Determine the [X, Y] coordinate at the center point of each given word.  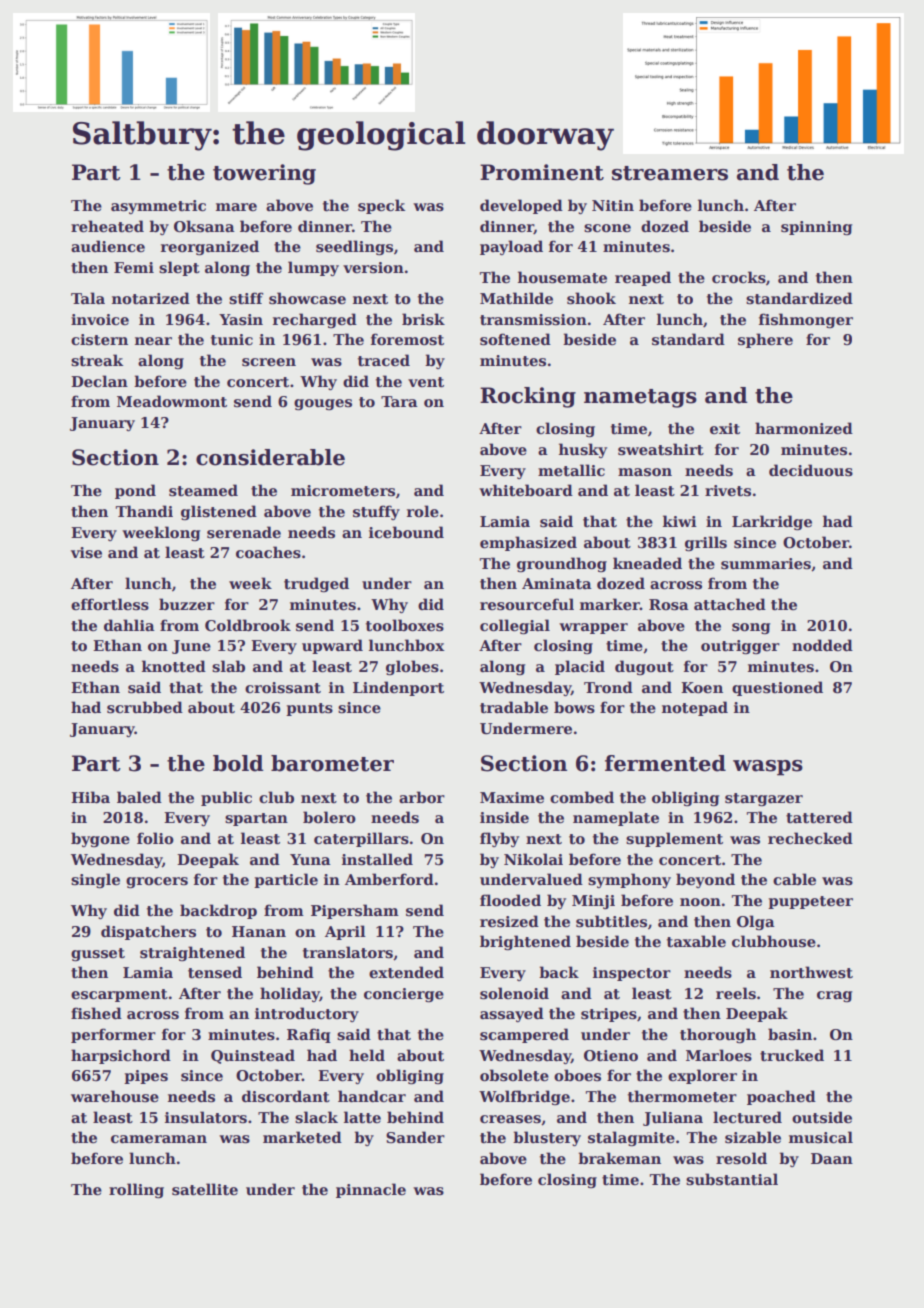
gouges [323, 405]
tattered [819, 817]
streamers [670, 173]
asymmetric [158, 207]
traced [384, 360]
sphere [765, 340]
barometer [332, 763]
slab [228, 666]
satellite [205, 1189]
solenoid [514, 993]
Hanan [259, 931]
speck [381, 206]
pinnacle [371, 1190]
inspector [632, 974]
